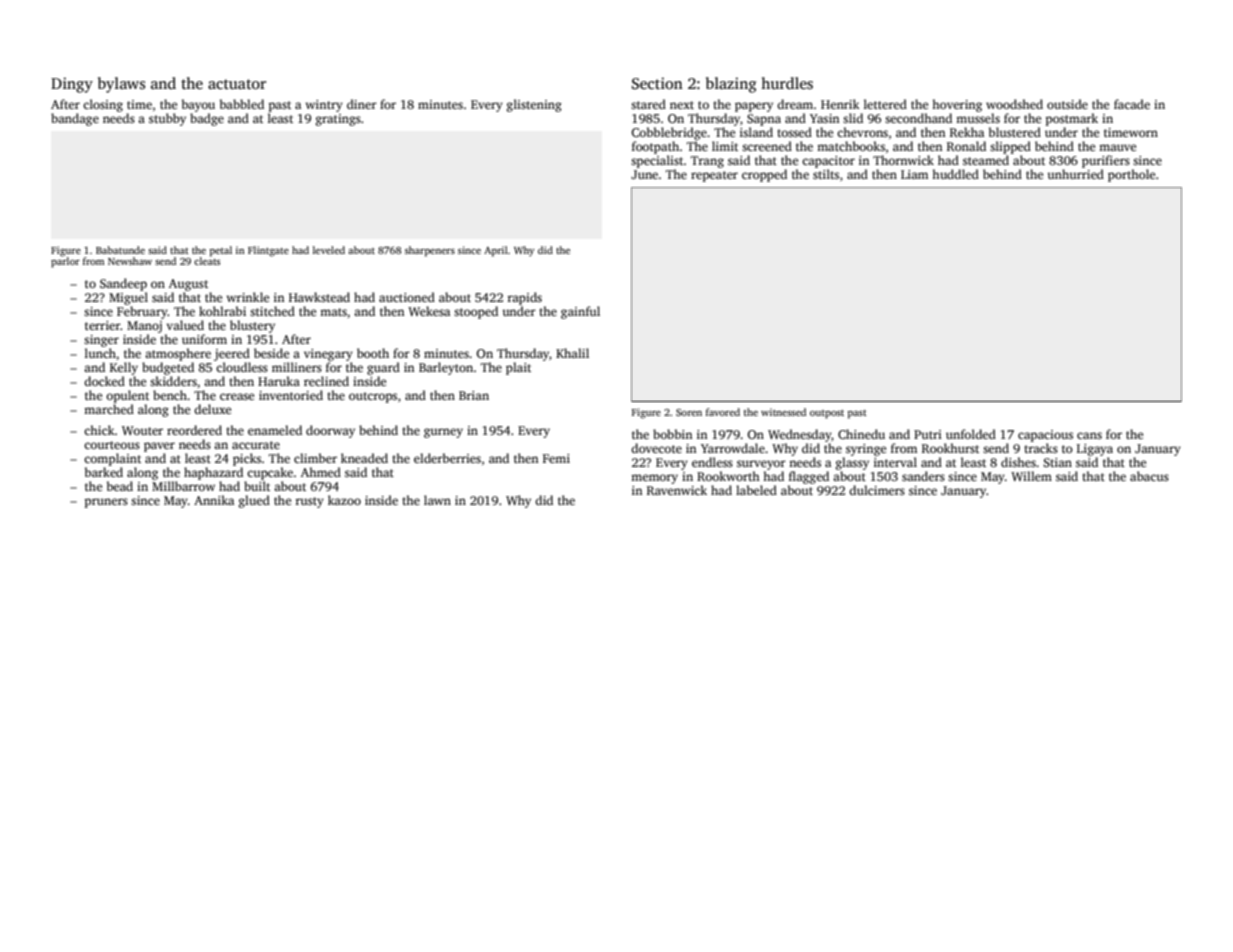 This screenshot has width=1233, height=952. What do you see at coordinates (237, 396) in the screenshot?
I see `crease` at bounding box center [237, 396].
